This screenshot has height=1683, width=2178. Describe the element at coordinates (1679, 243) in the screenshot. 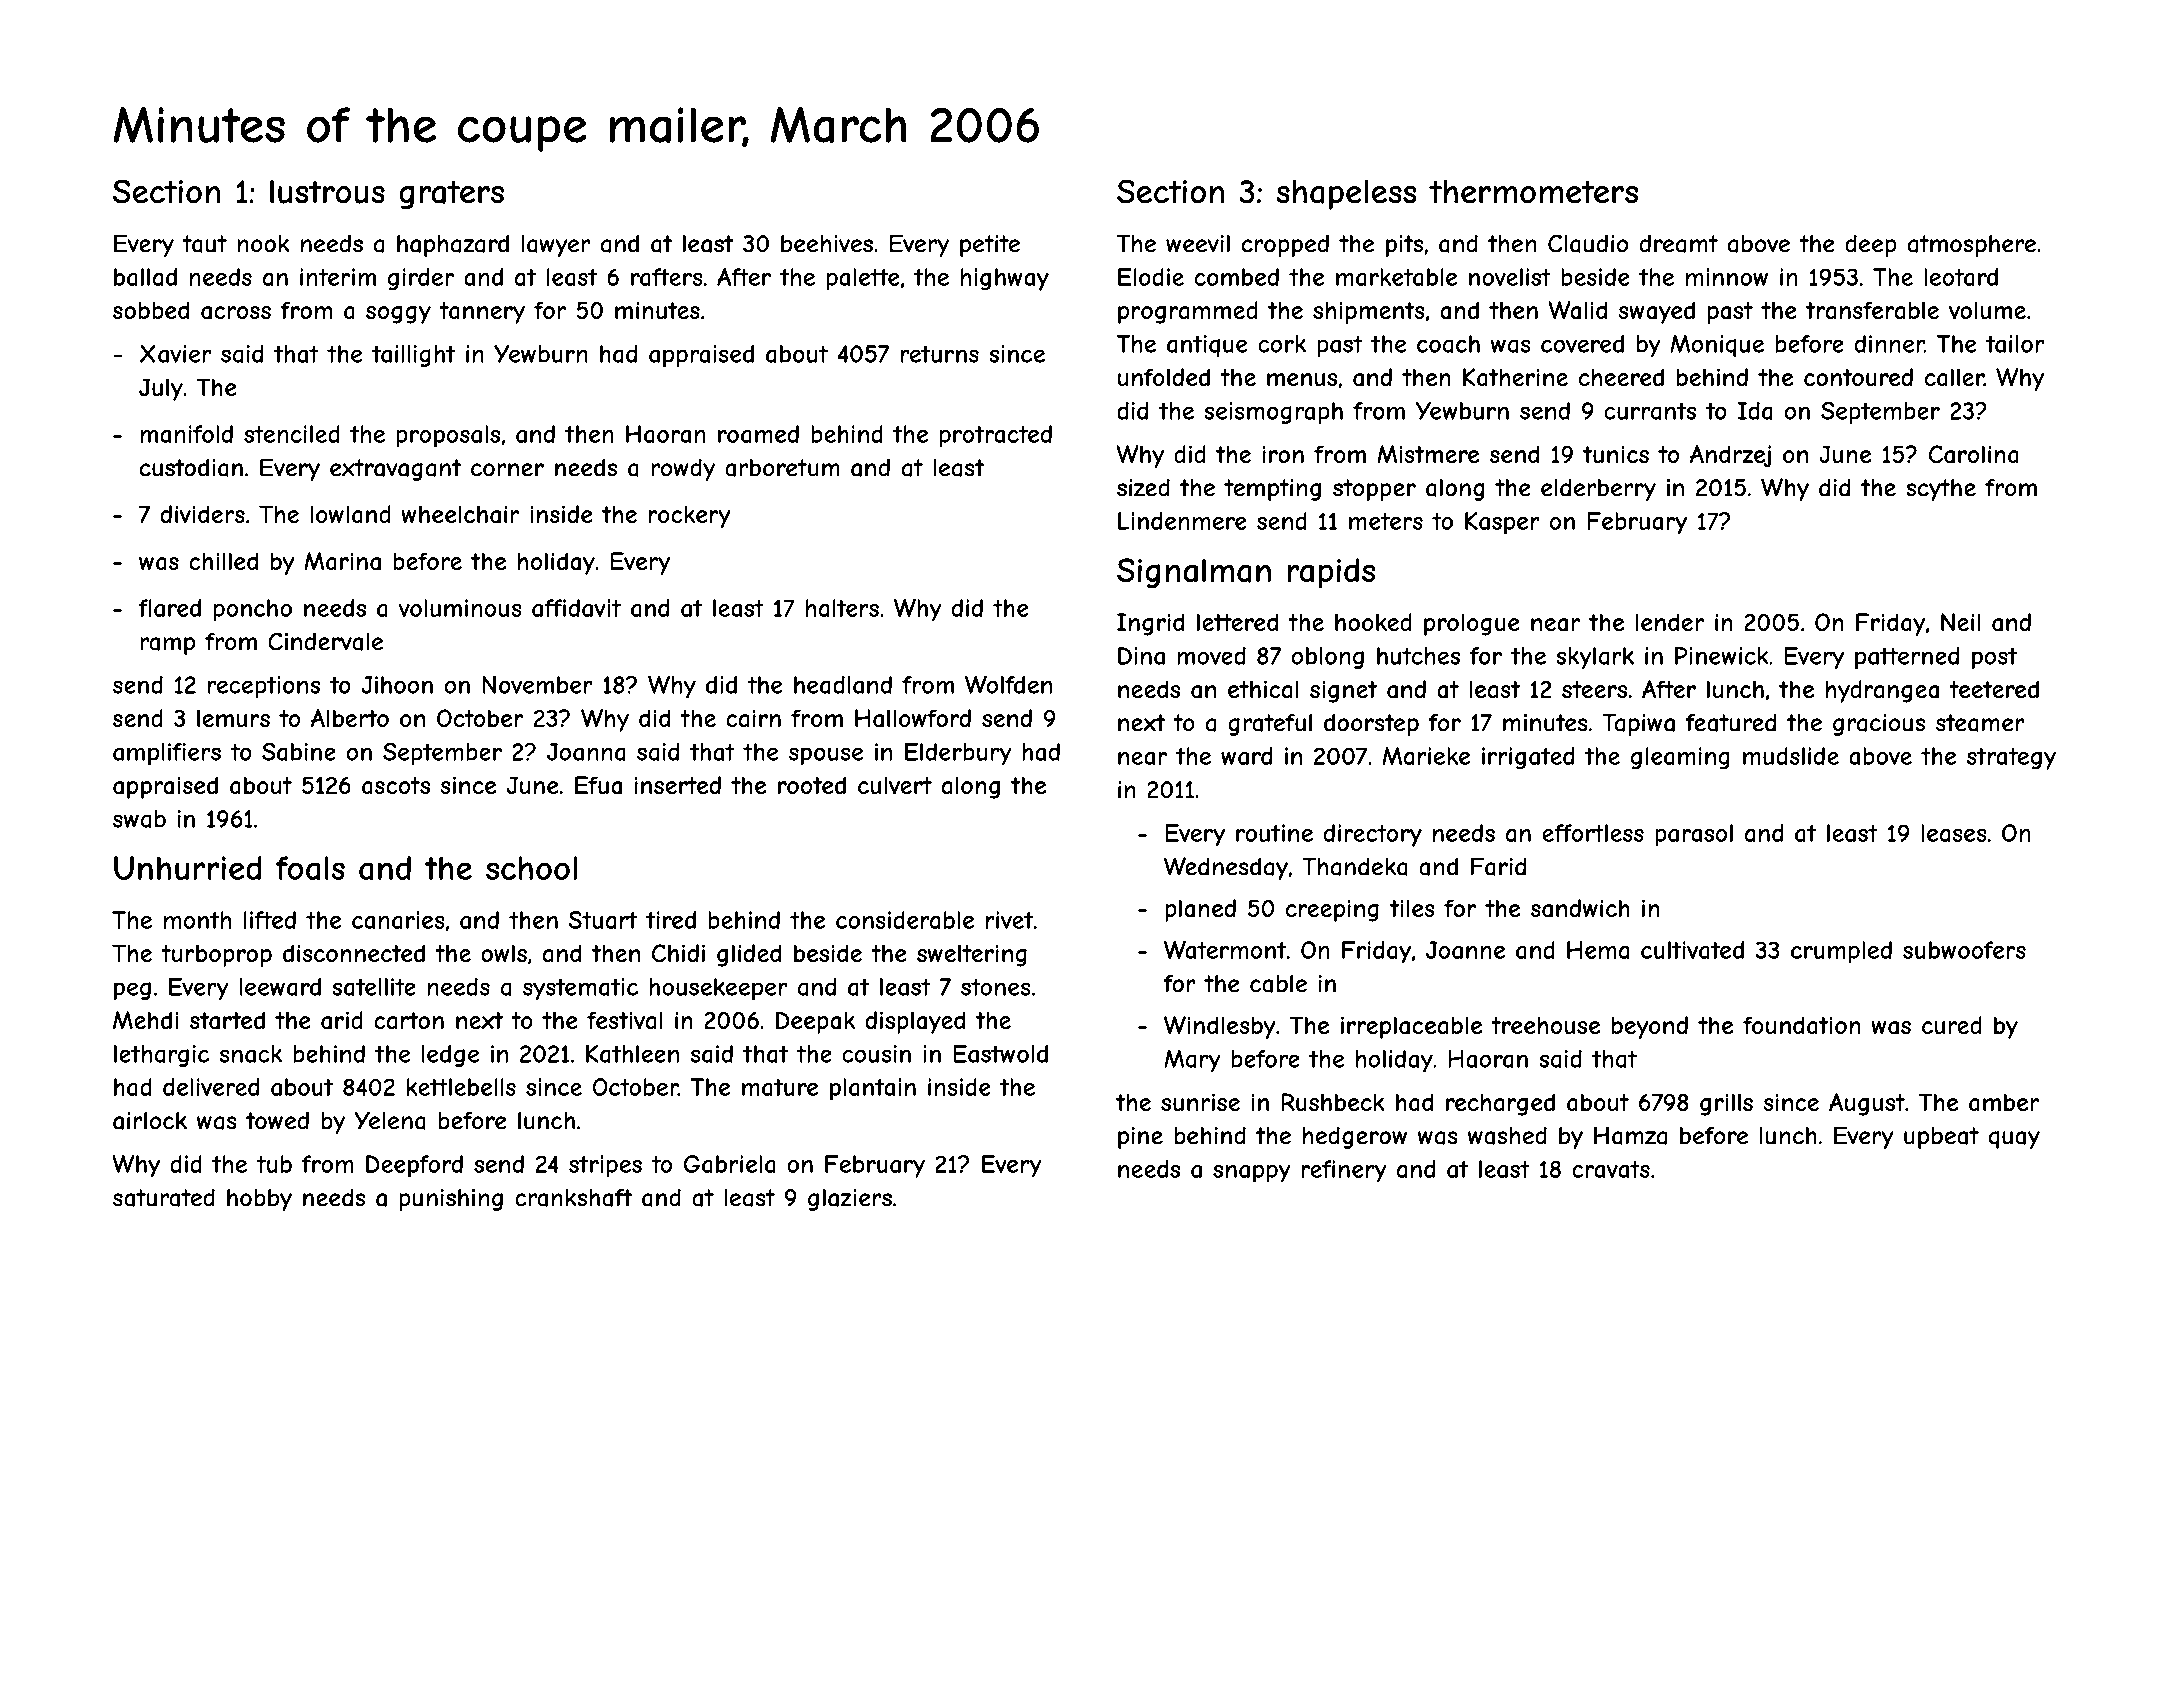

I see `dreamt` at that location.
